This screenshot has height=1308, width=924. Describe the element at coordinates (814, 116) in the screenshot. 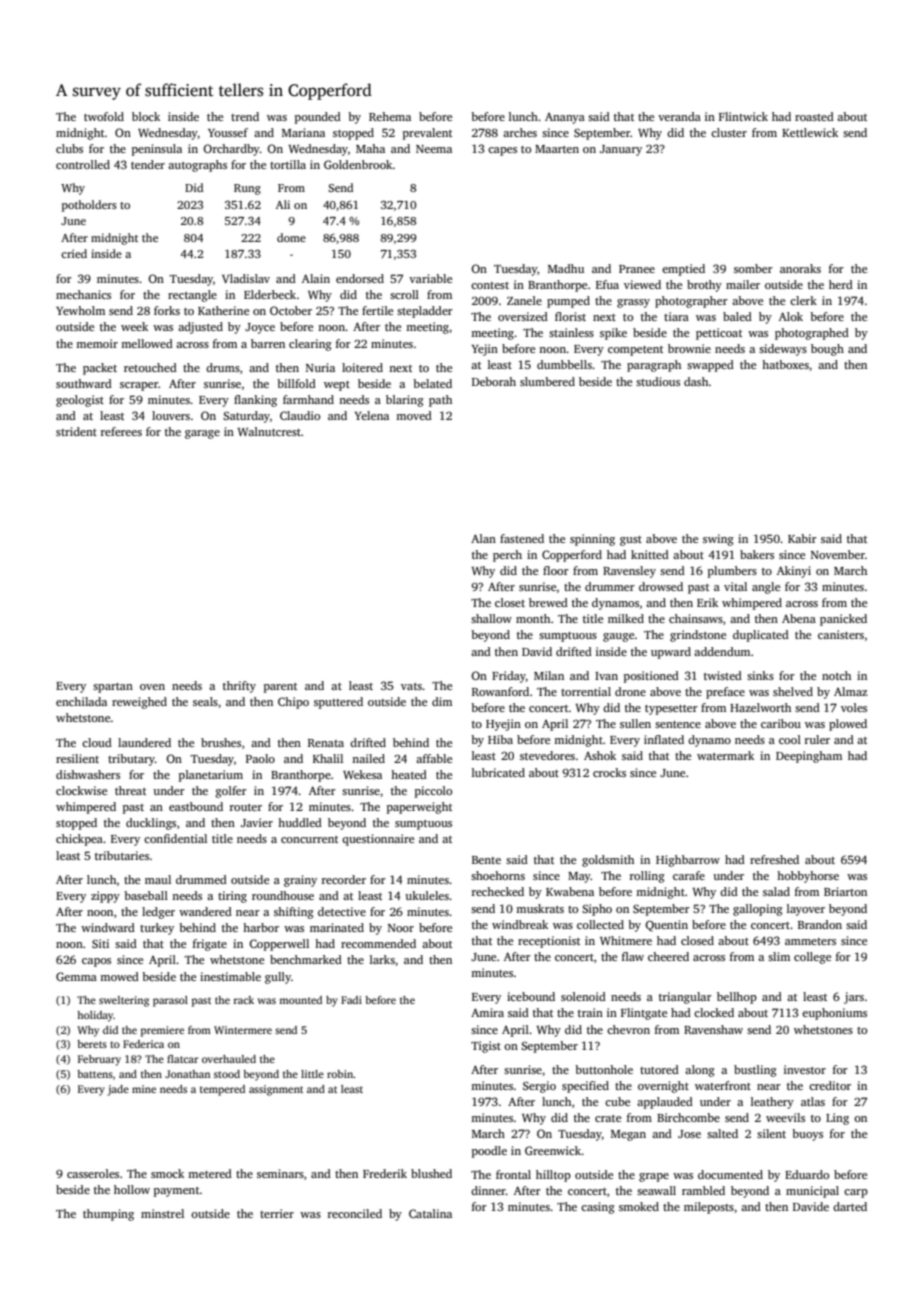

I see `roasted` at that location.
